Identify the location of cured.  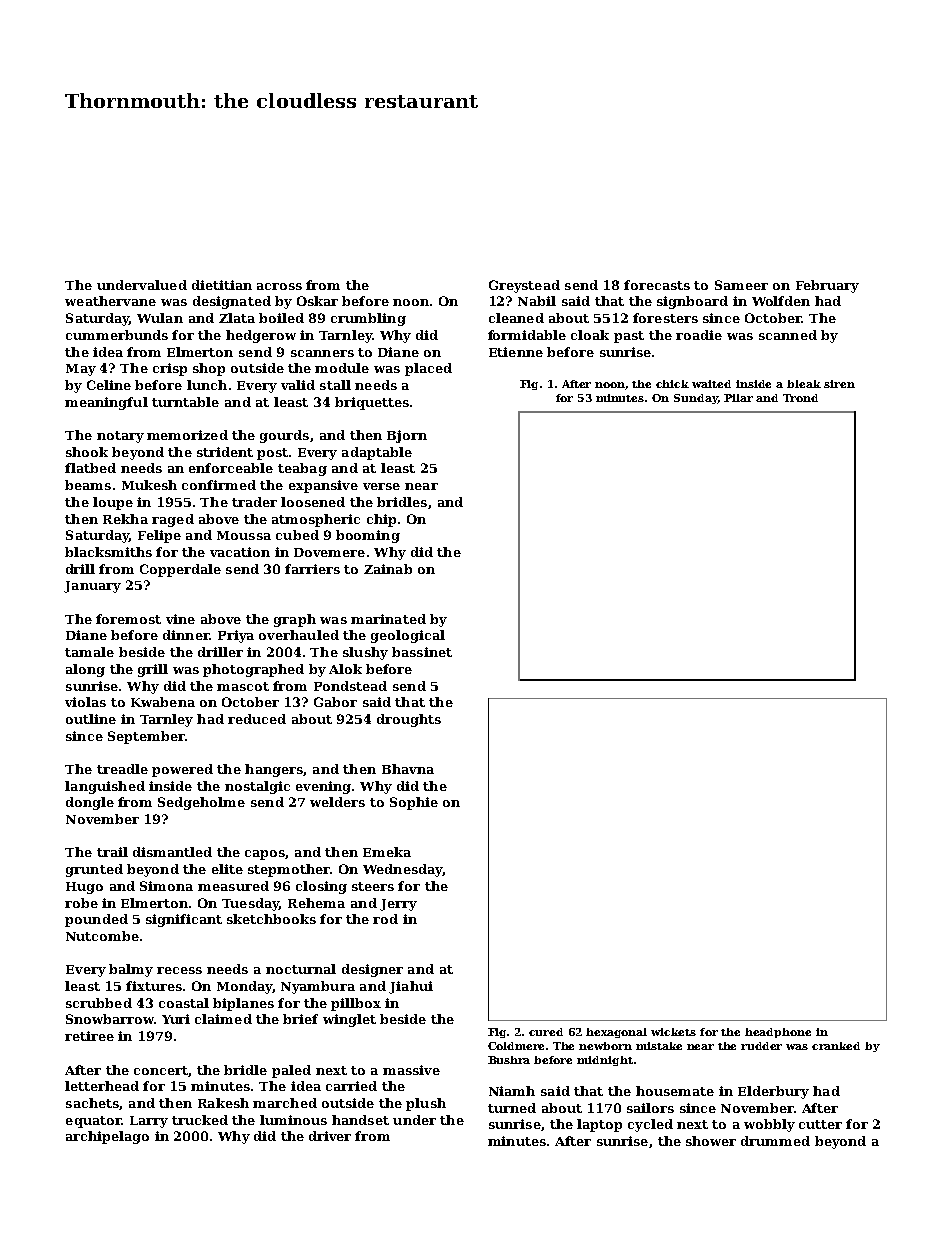
(546, 1032).
